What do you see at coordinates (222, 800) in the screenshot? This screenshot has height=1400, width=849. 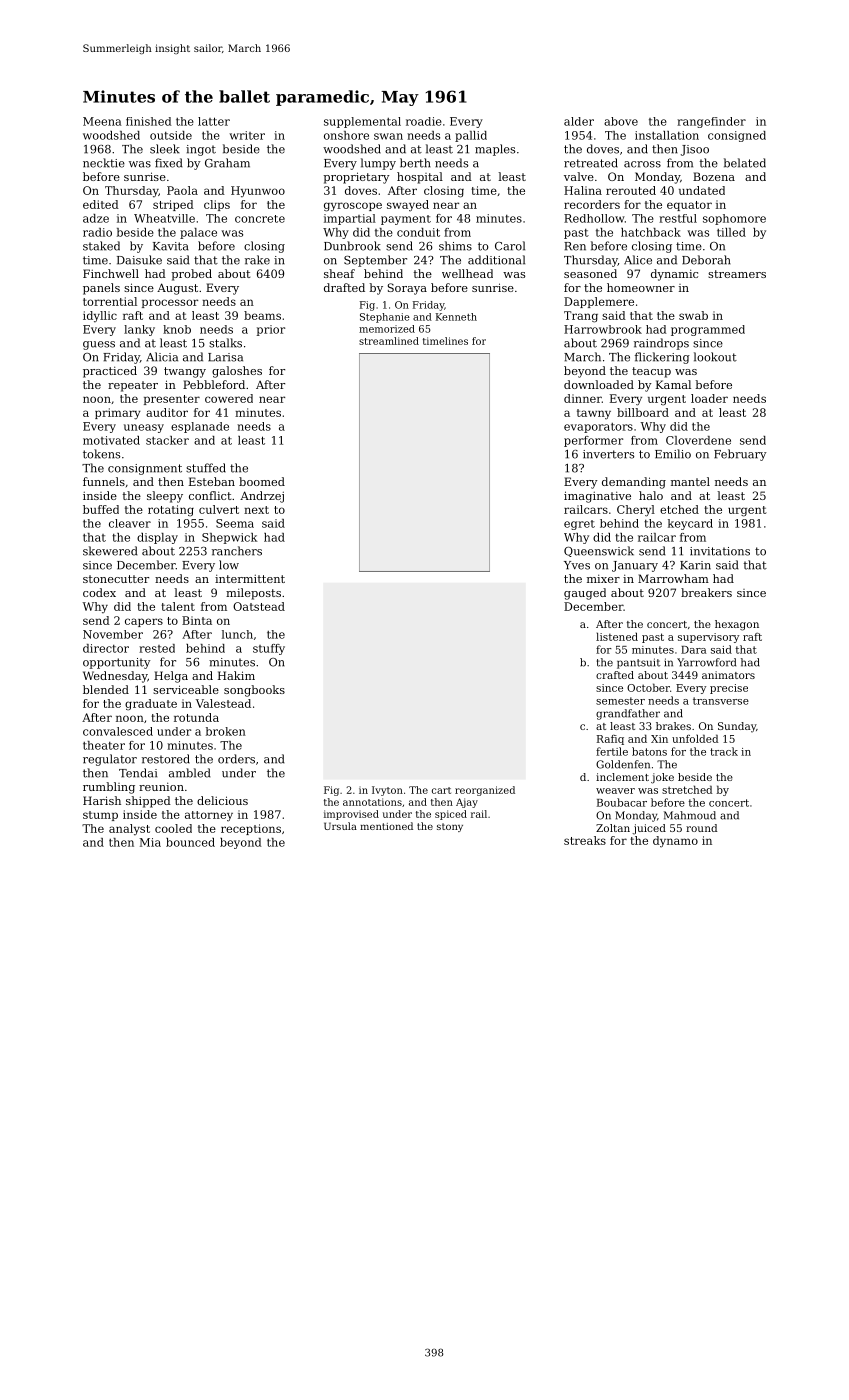 I see `delicious` at bounding box center [222, 800].
